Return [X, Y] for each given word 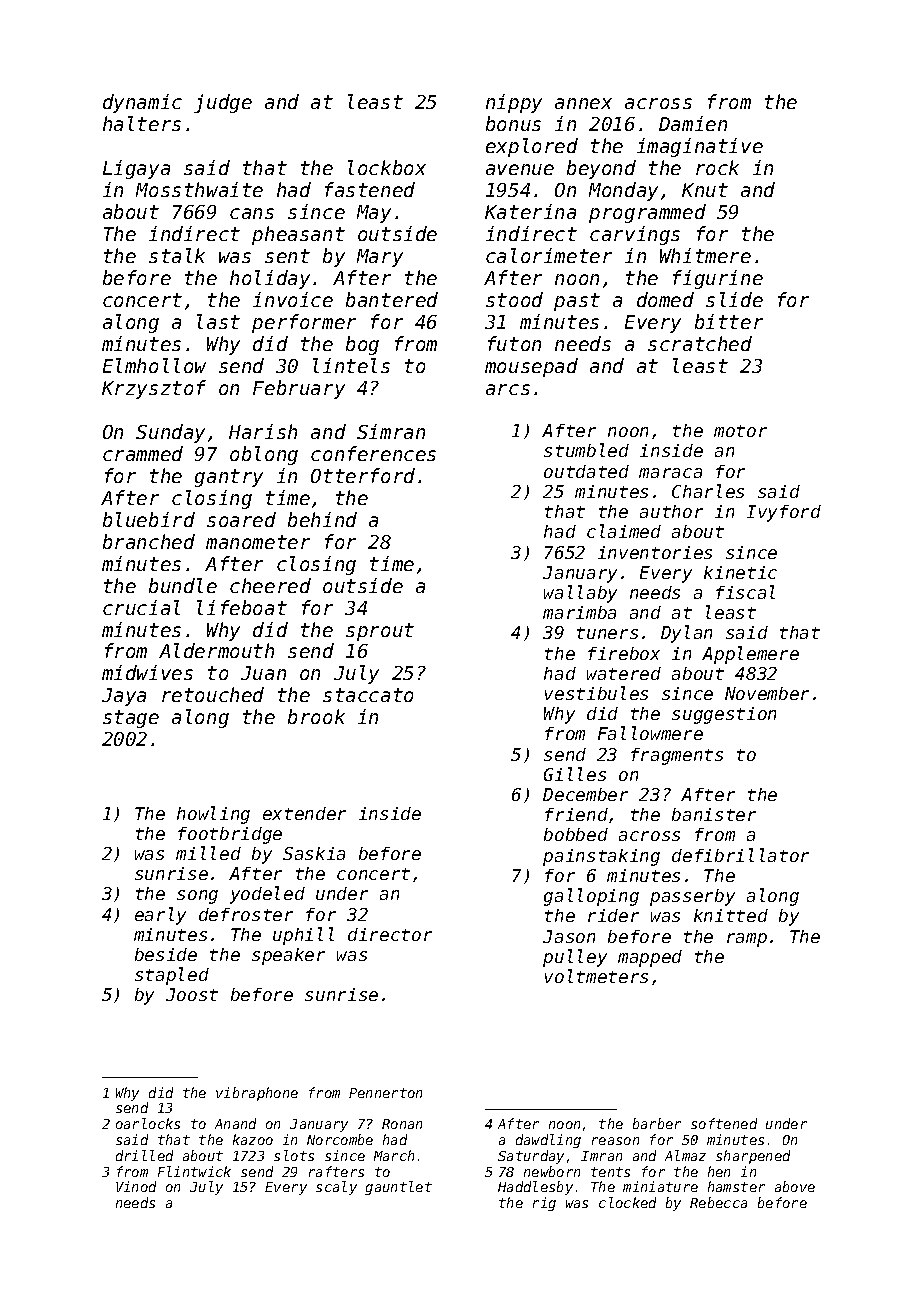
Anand [235, 1123]
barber [657, 1123]
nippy [514, 103]
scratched [700, 343]
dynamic [142, 103]
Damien [693, 123]
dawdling [548, 1141]
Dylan [686, 634]
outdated [586, 471]
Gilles [575, 774]
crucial [141, 607]
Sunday [170, 433]
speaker [288, 956]
